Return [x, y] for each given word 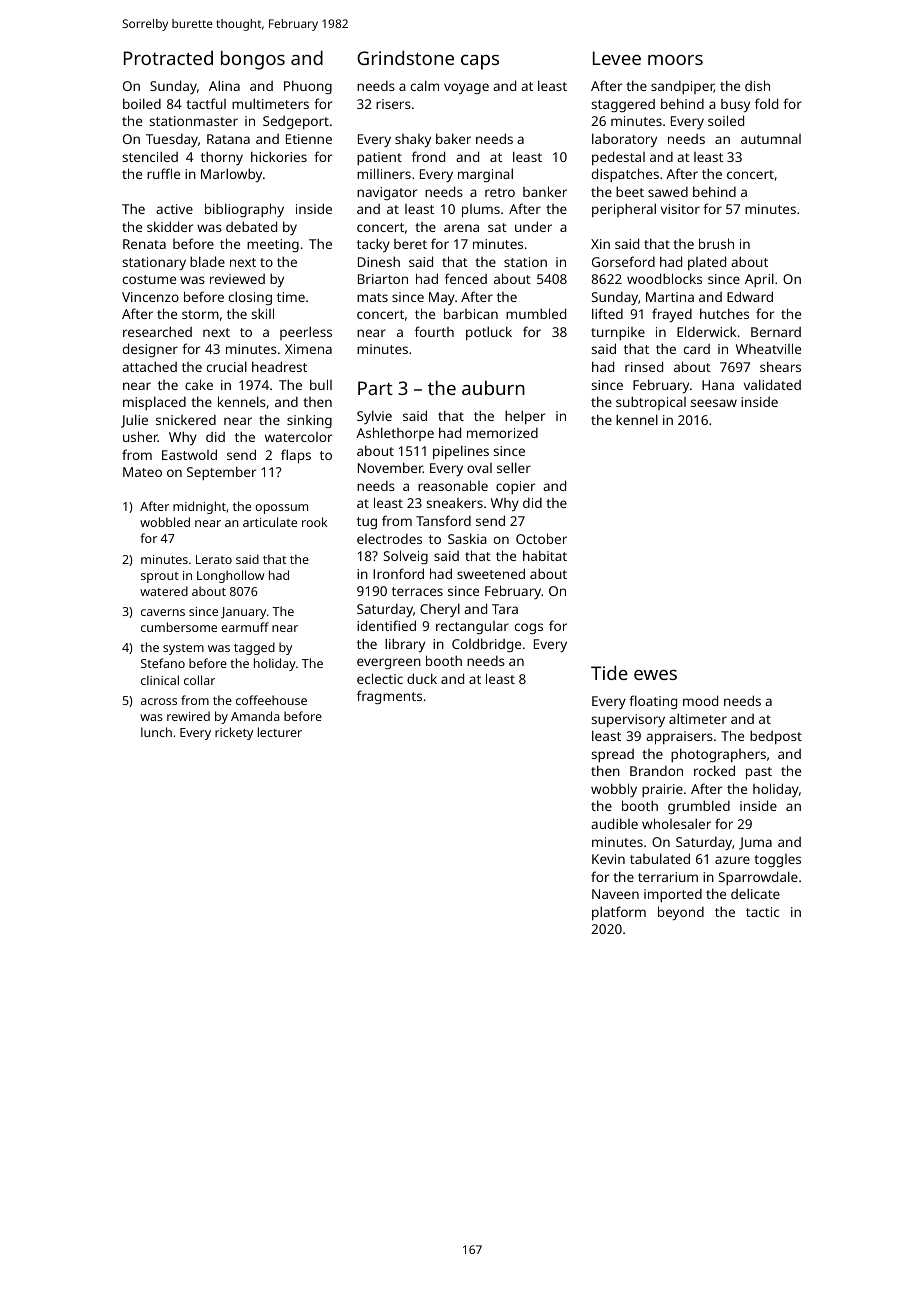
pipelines [461, 452]
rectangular [472, 627]
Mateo [142, 472]
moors [675, 60]
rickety [234, 733]
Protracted [168, 58]
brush [716, 243]
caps [480, 62]
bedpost [776, 737]
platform [619, 913]
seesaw [714, 403]
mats [372, 297]
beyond [681, 913]
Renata [144, 244]
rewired [188, 716]
